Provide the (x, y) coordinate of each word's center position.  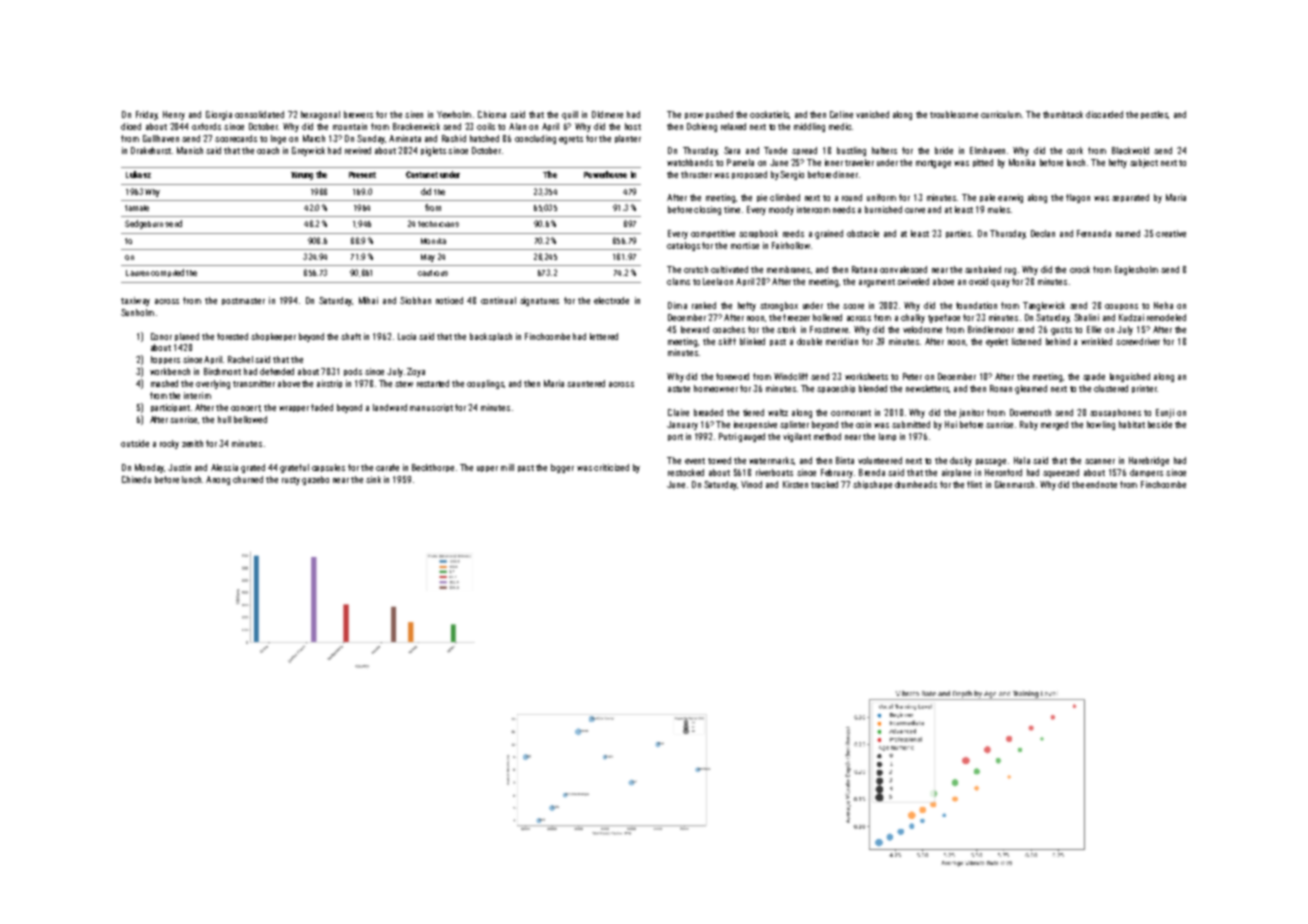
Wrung (302, 176)
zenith (192, 443)
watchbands (690, 162)
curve (915, 210)
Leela (712, 281)
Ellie (1094, 329)
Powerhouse (605, 174)
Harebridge (1149, 461)
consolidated (259, 114)
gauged (751, 437)
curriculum (1001, 114)
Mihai (368, 300)
